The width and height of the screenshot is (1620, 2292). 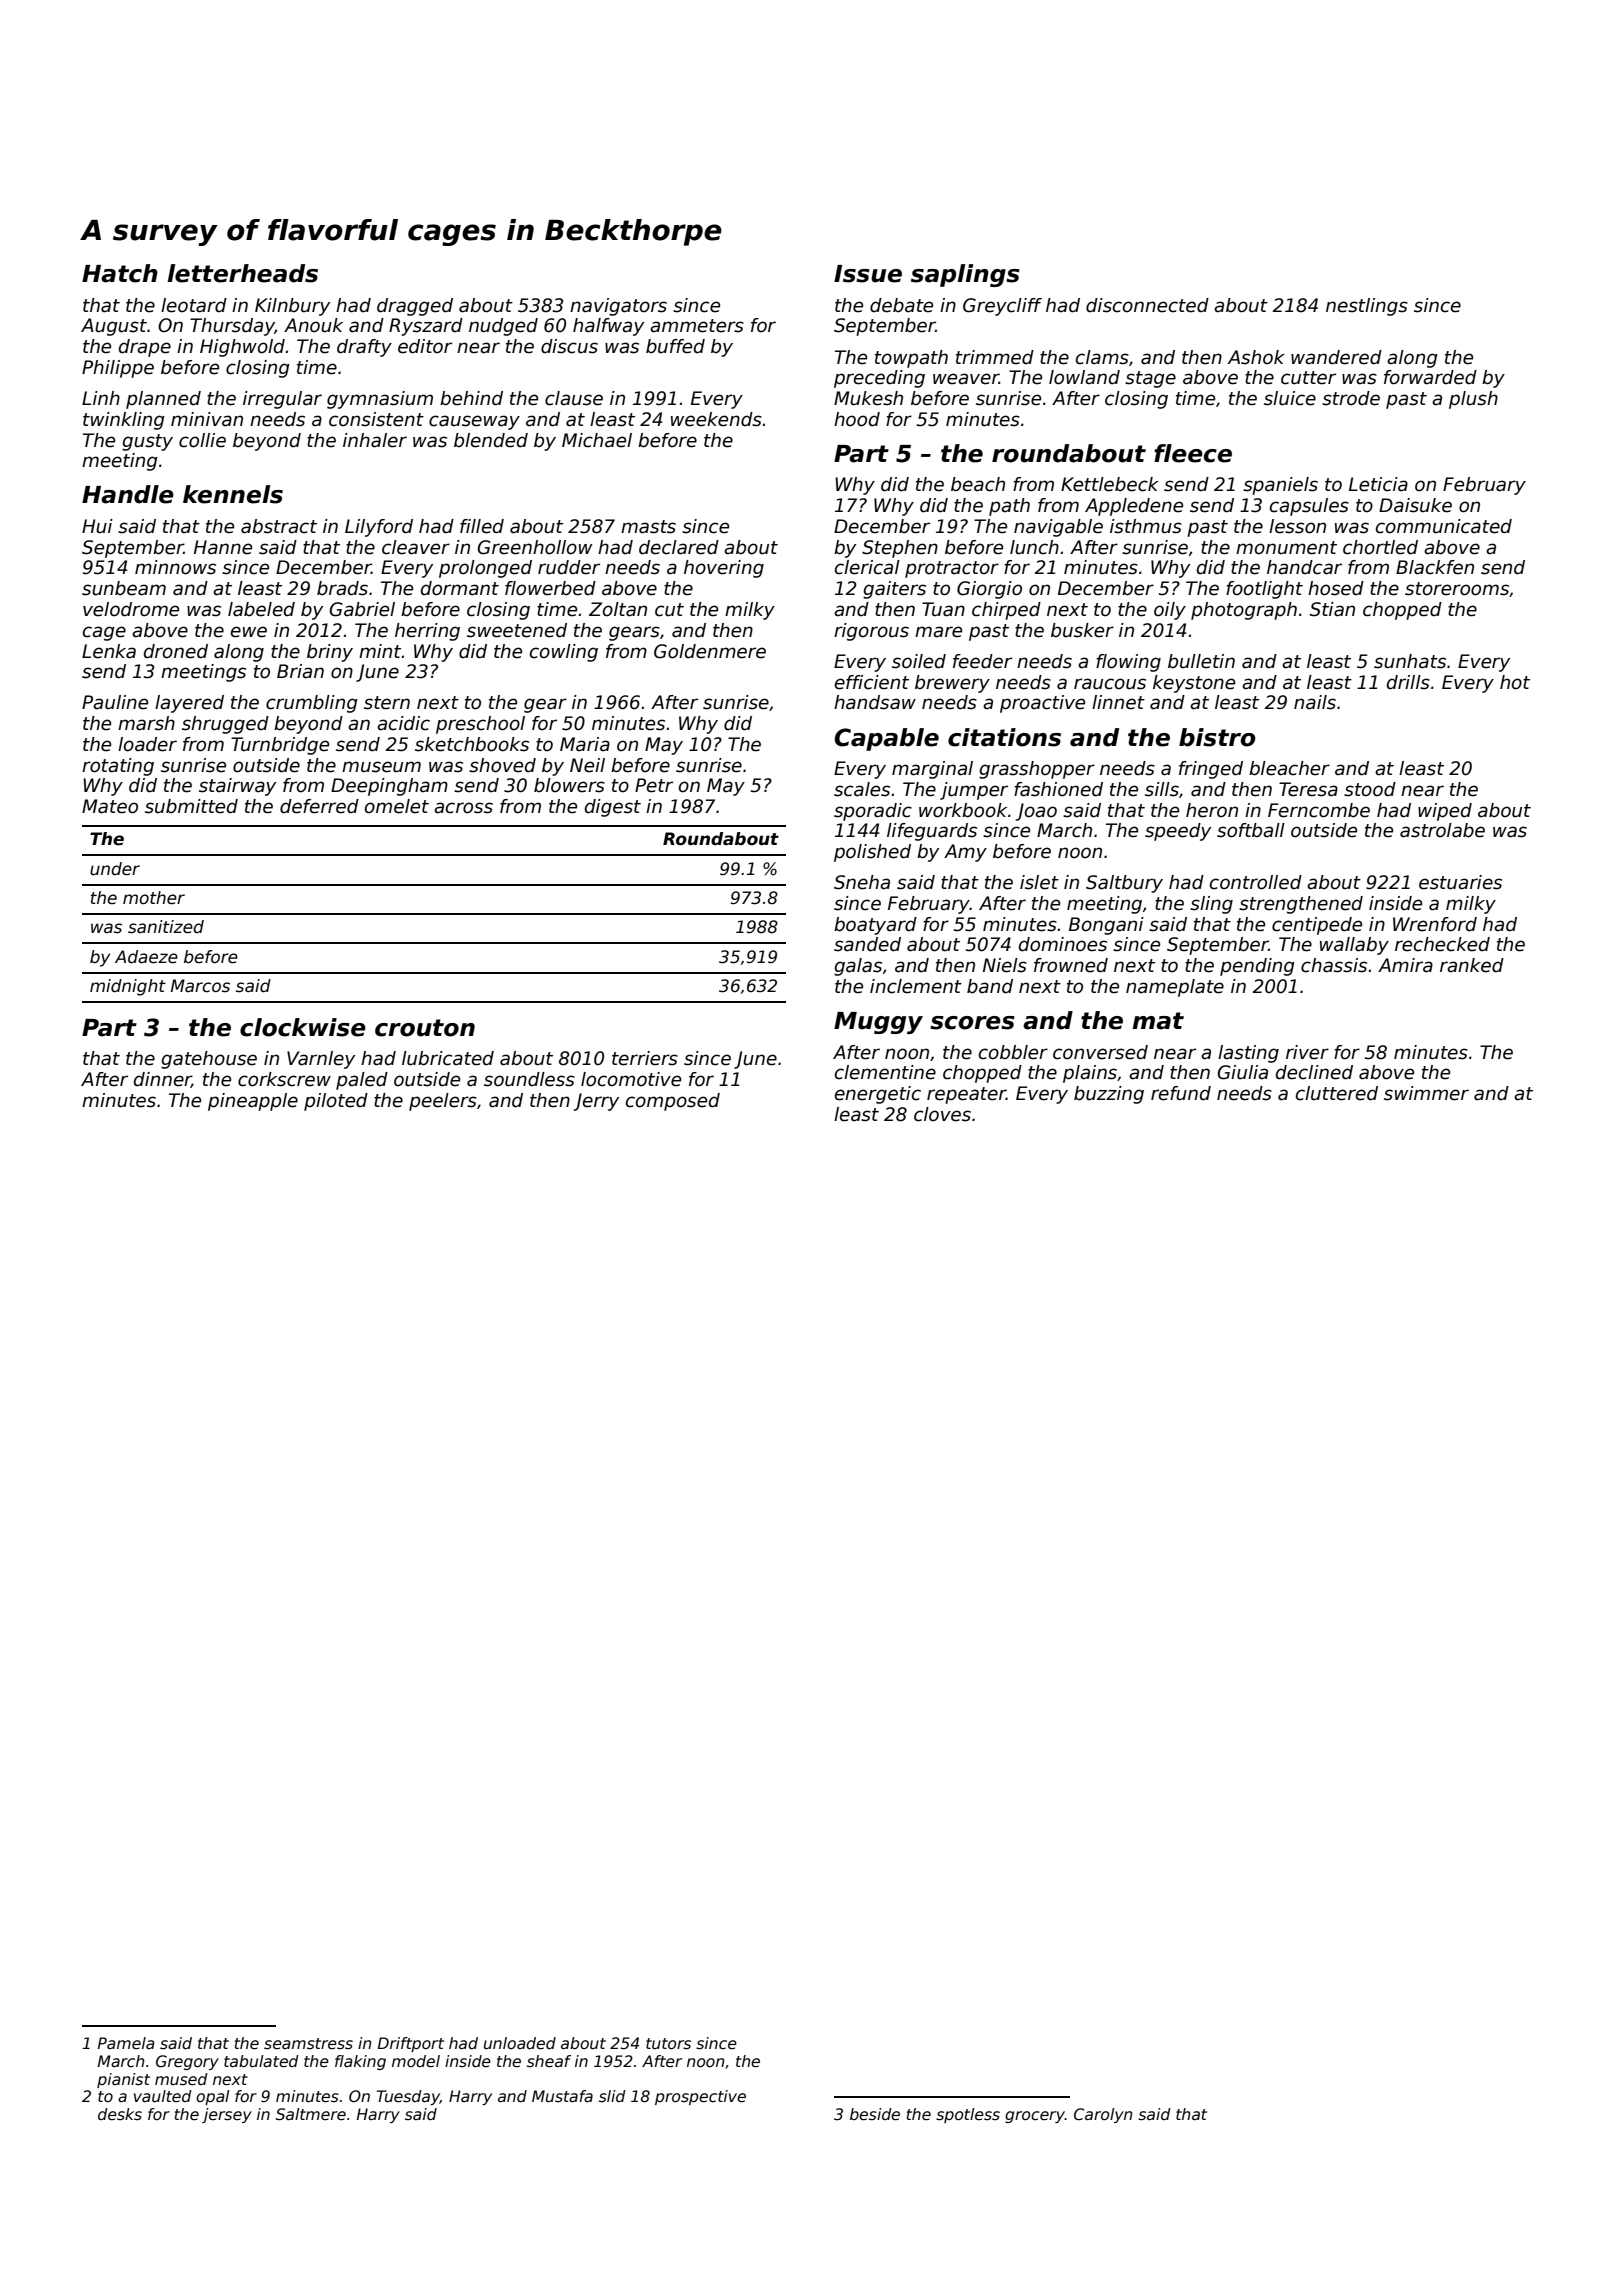 What do you see at coordinates (942, 1114) in the screenshot?
I see `cloves` at bounding box center [942, 1114].
